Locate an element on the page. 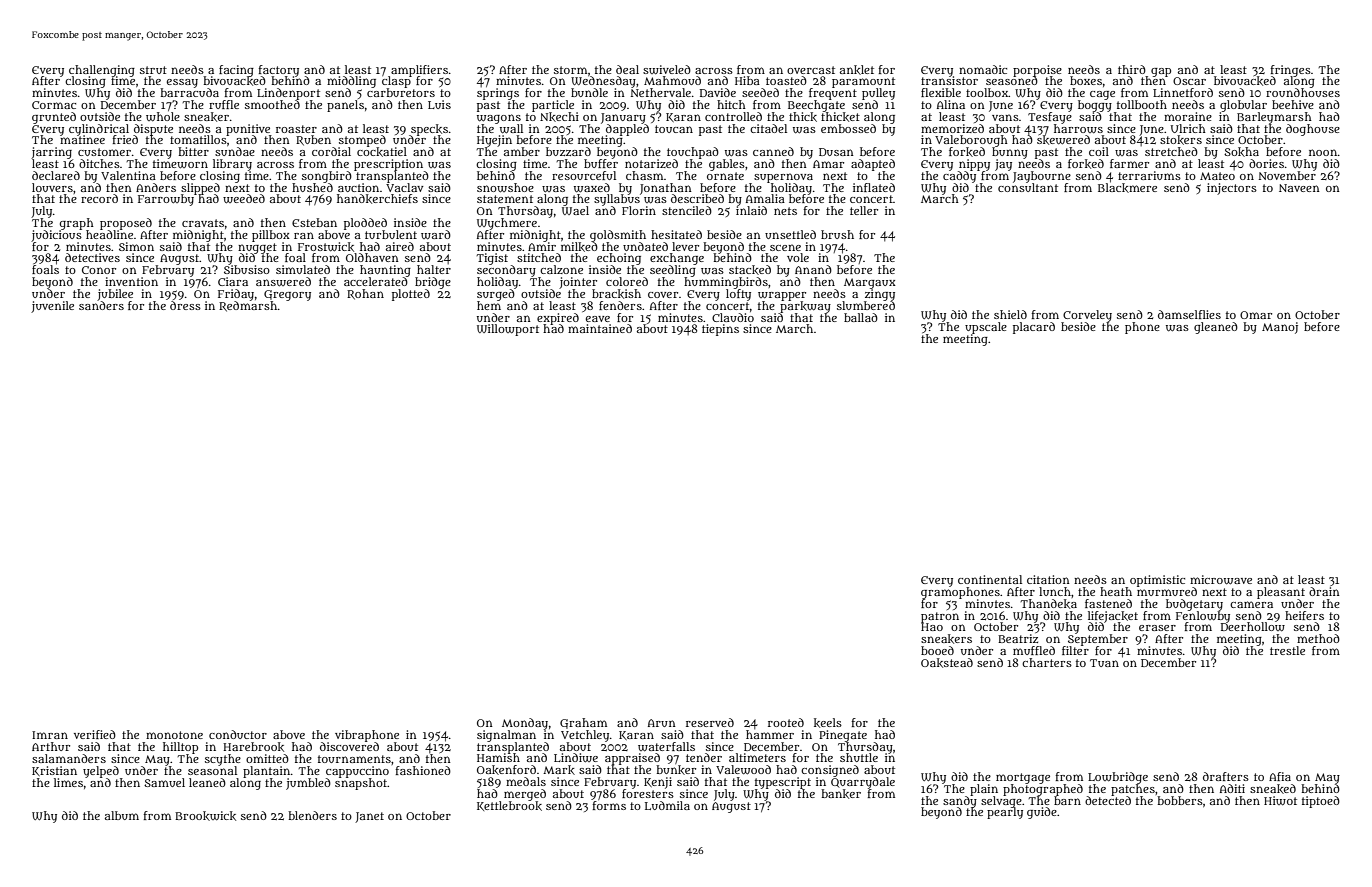 The width and height of the page is (1372, 887). Willowport is located at coordinates (508, 330).
